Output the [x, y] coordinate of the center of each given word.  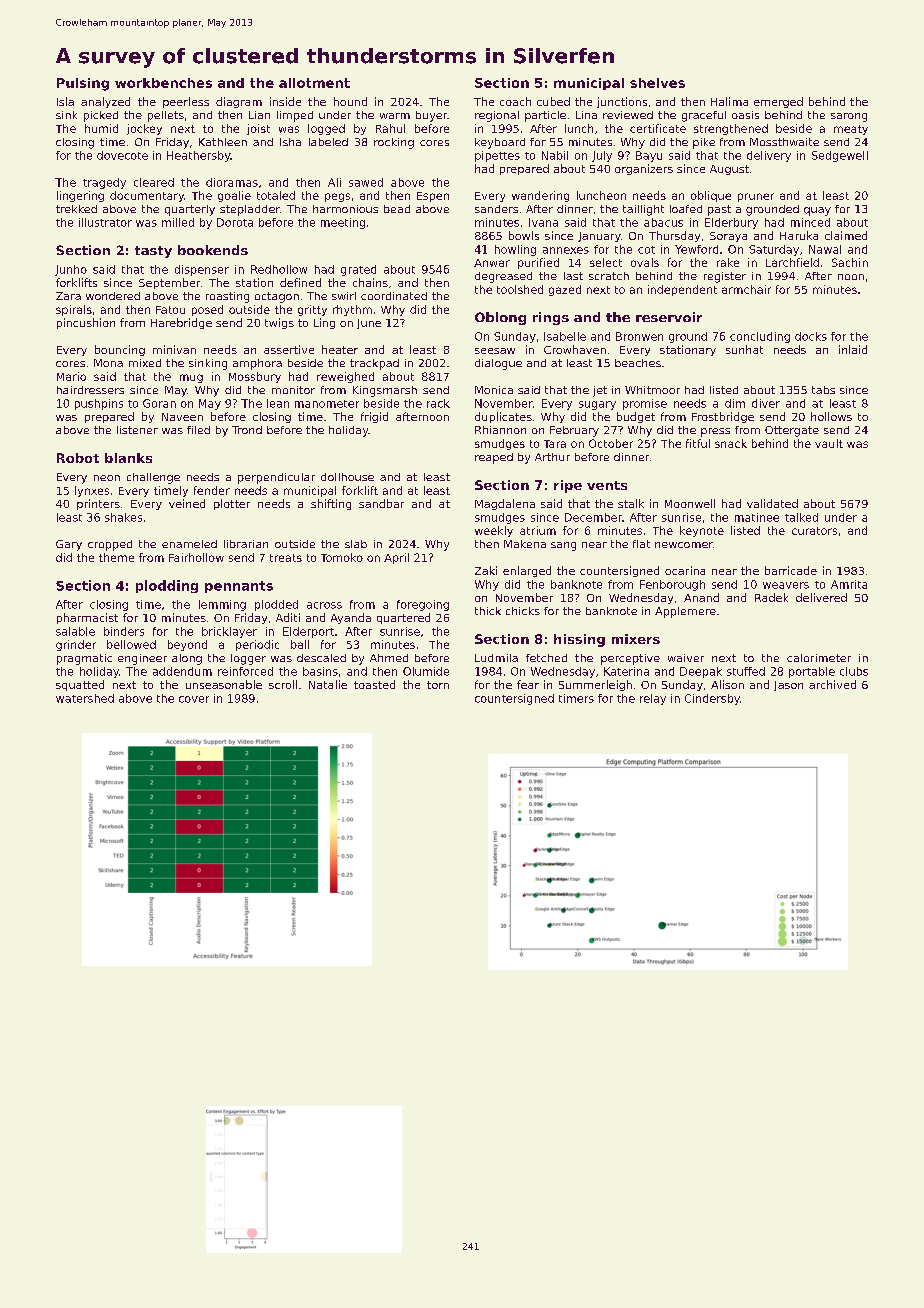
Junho [71, 270]
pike [704, 143]
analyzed [105, 102]
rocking [394, 143]
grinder [76, 645]
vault [829, 443]
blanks [128, 458]
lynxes [92, 491]
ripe [568, 486]
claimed [846, 235]
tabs [823, 390]
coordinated [394, 296]
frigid [374, 417]
